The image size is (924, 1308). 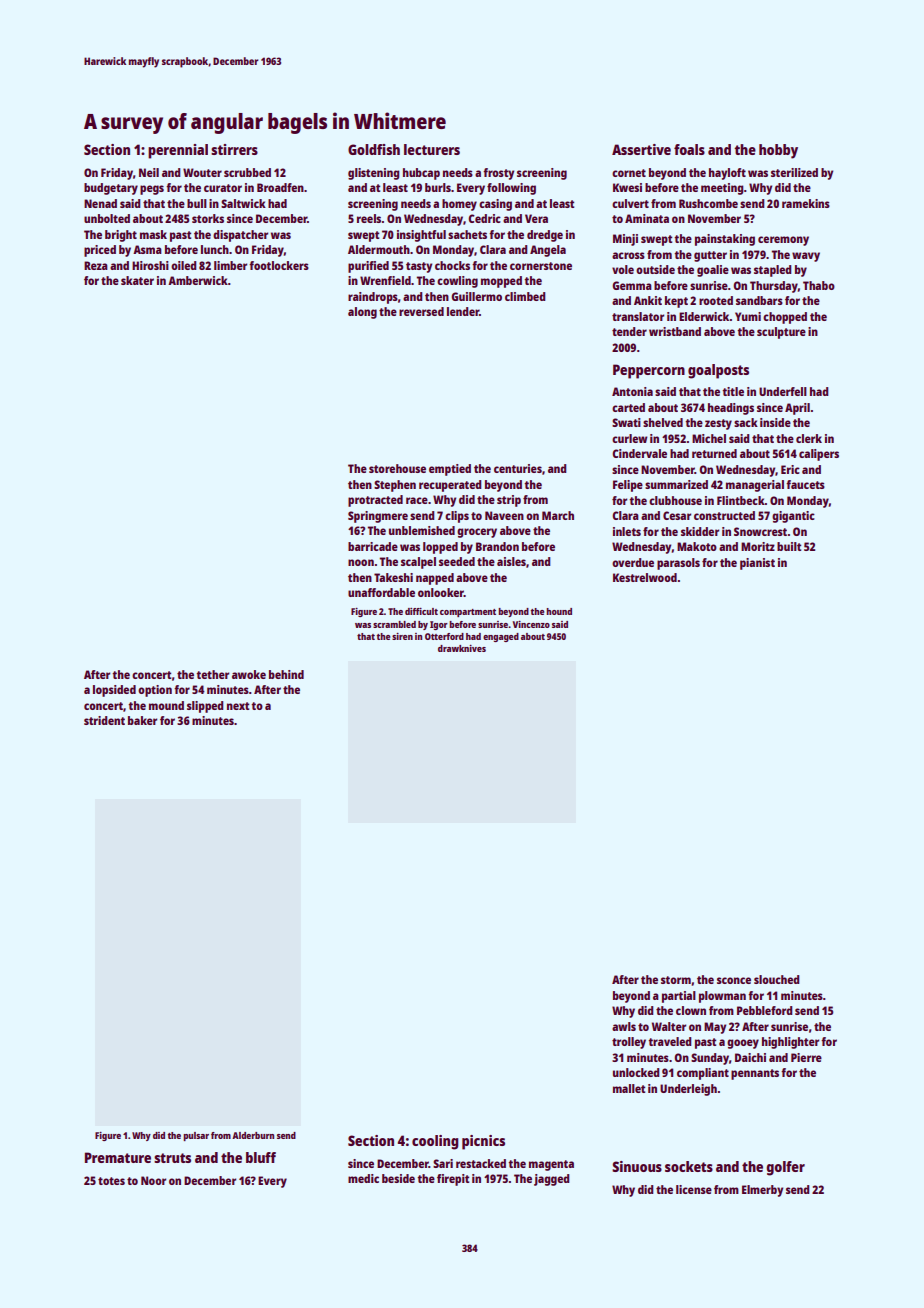 What do you see at coordinates (462, 648) in the screenshot?
I see `drawknives` at bounding box center [462, 648].
